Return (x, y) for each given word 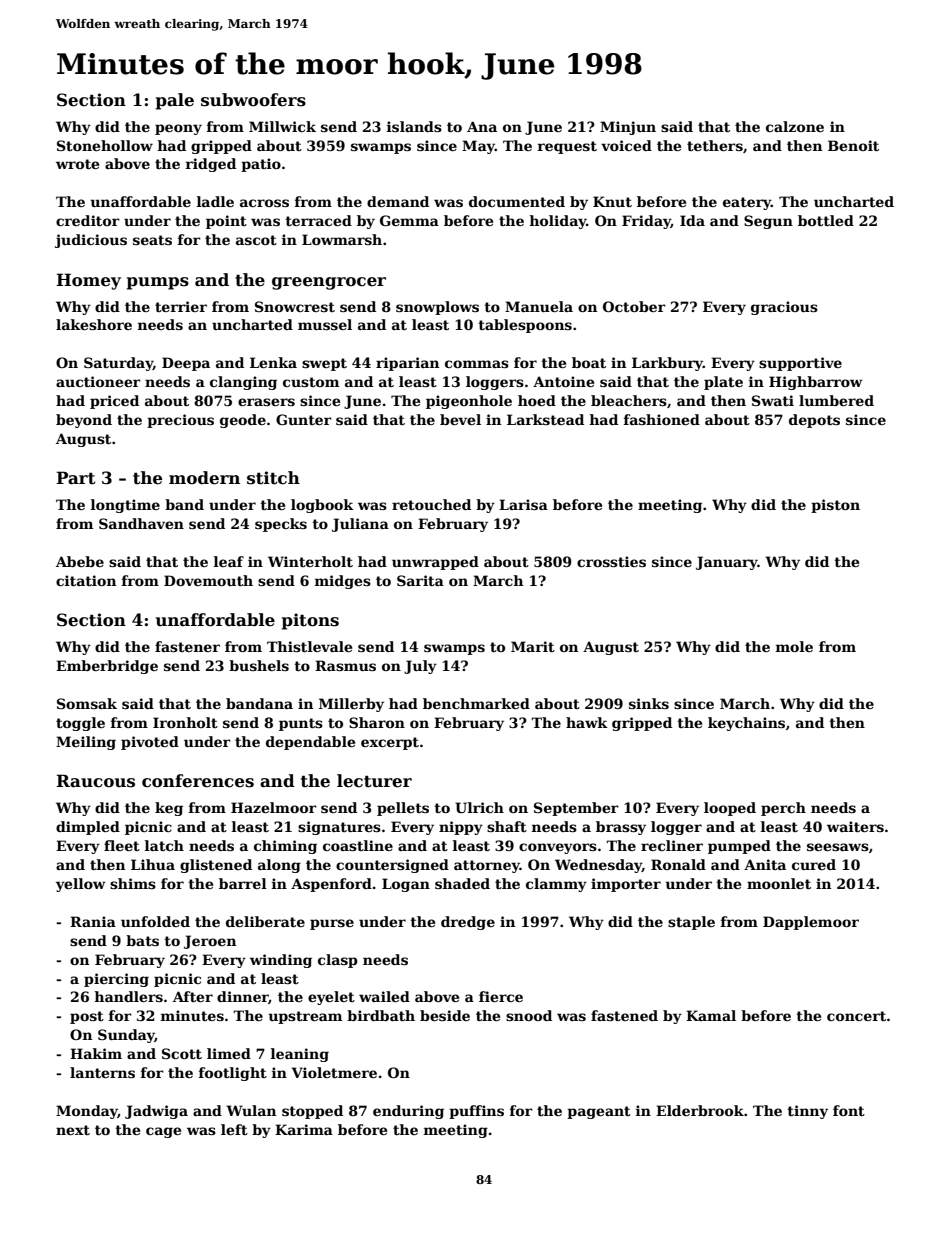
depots (814, 421)
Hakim (96, 1053)
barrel (243, 883)
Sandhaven (141, 523)
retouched (431, 504)
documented (517, 201)
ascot (256, 240)
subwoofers (253, 100)
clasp (338, 961)
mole (794, 646)
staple (691, 923)
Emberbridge (107, 667)
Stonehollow (105, 145)
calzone (795, 126)
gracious (784, 308)
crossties (611, 561)
